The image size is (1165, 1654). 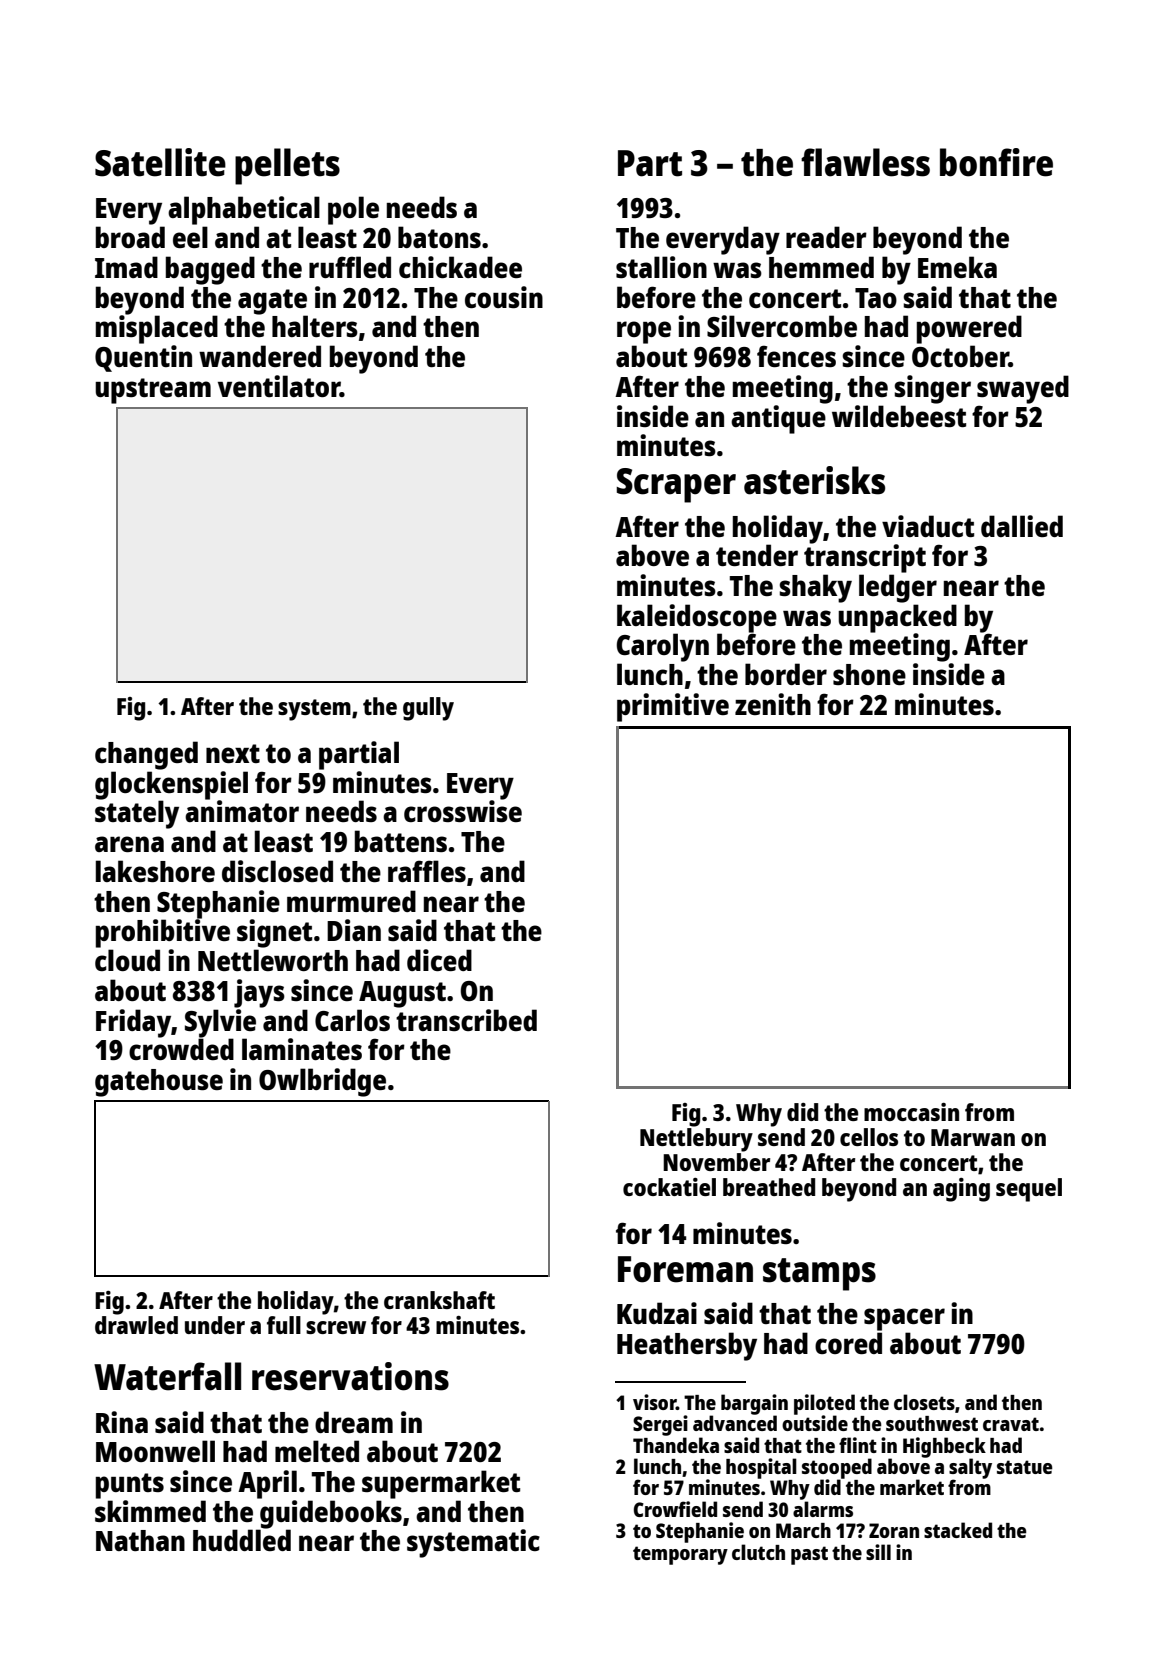 I want to click on Satellite, so click(x=160, y=162).
